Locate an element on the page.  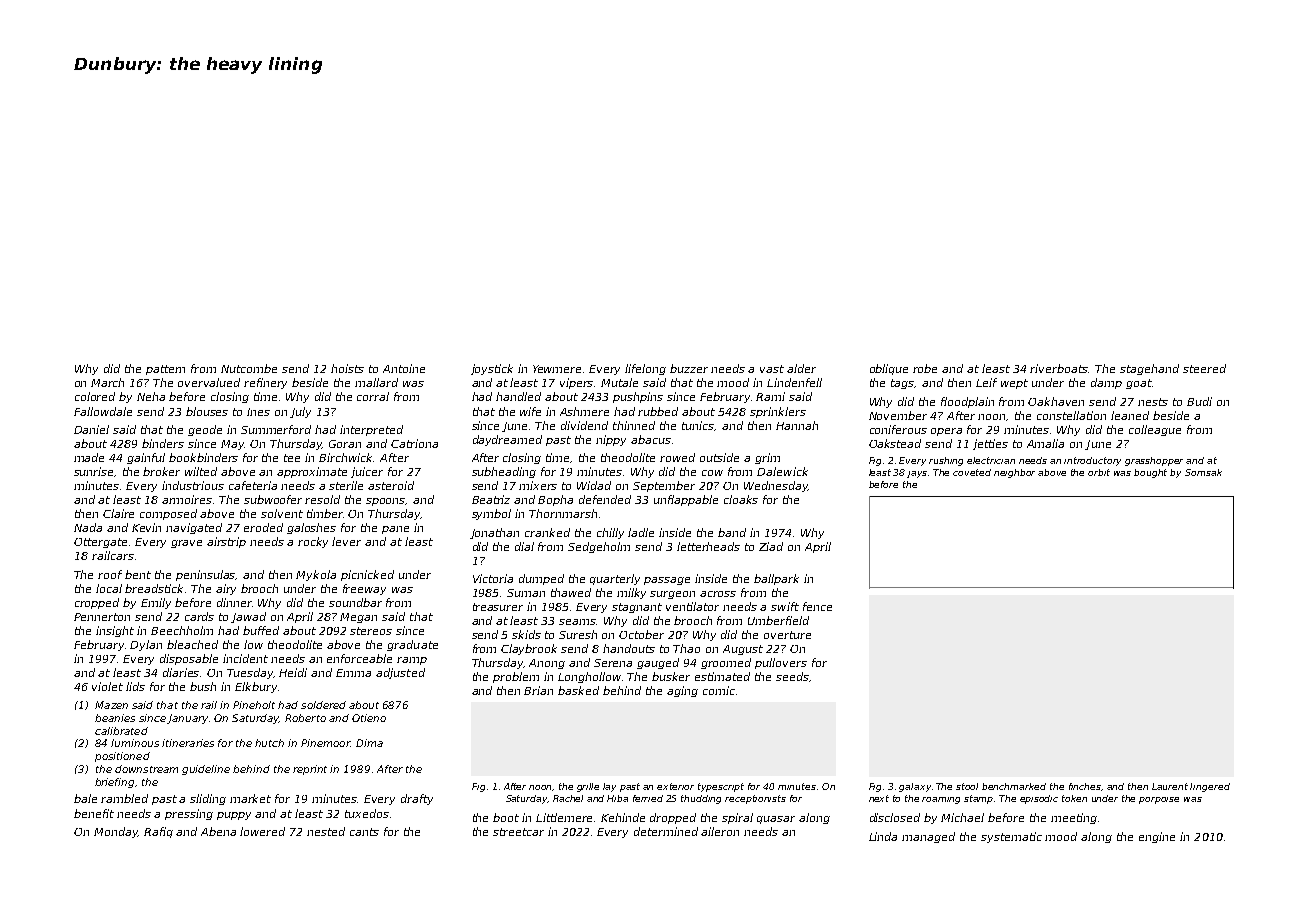
Nada is located at coordinates (88, 527).
